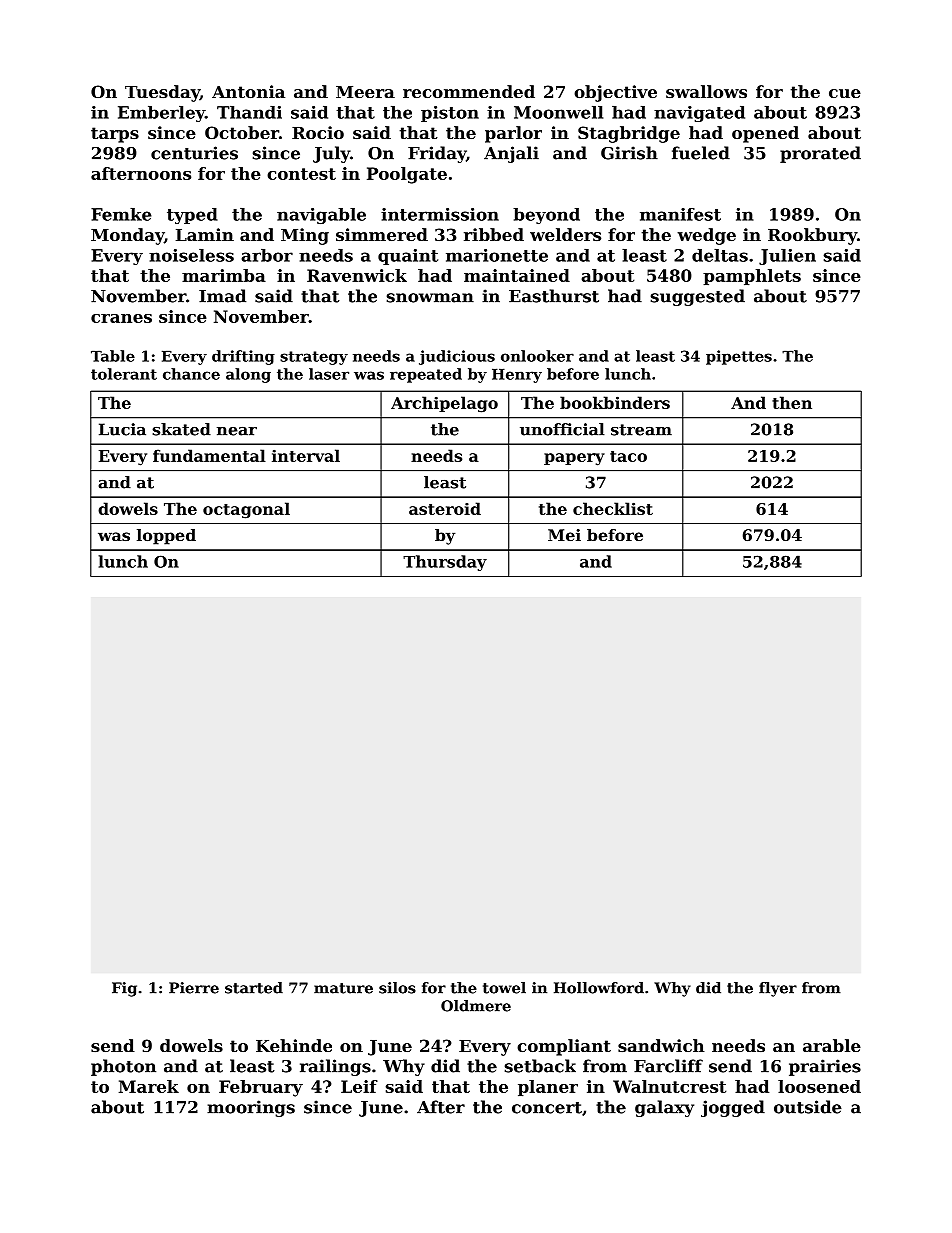  Describe the element at coordinates (564, 535) in the screenshot. I see `Mei` at that location.
